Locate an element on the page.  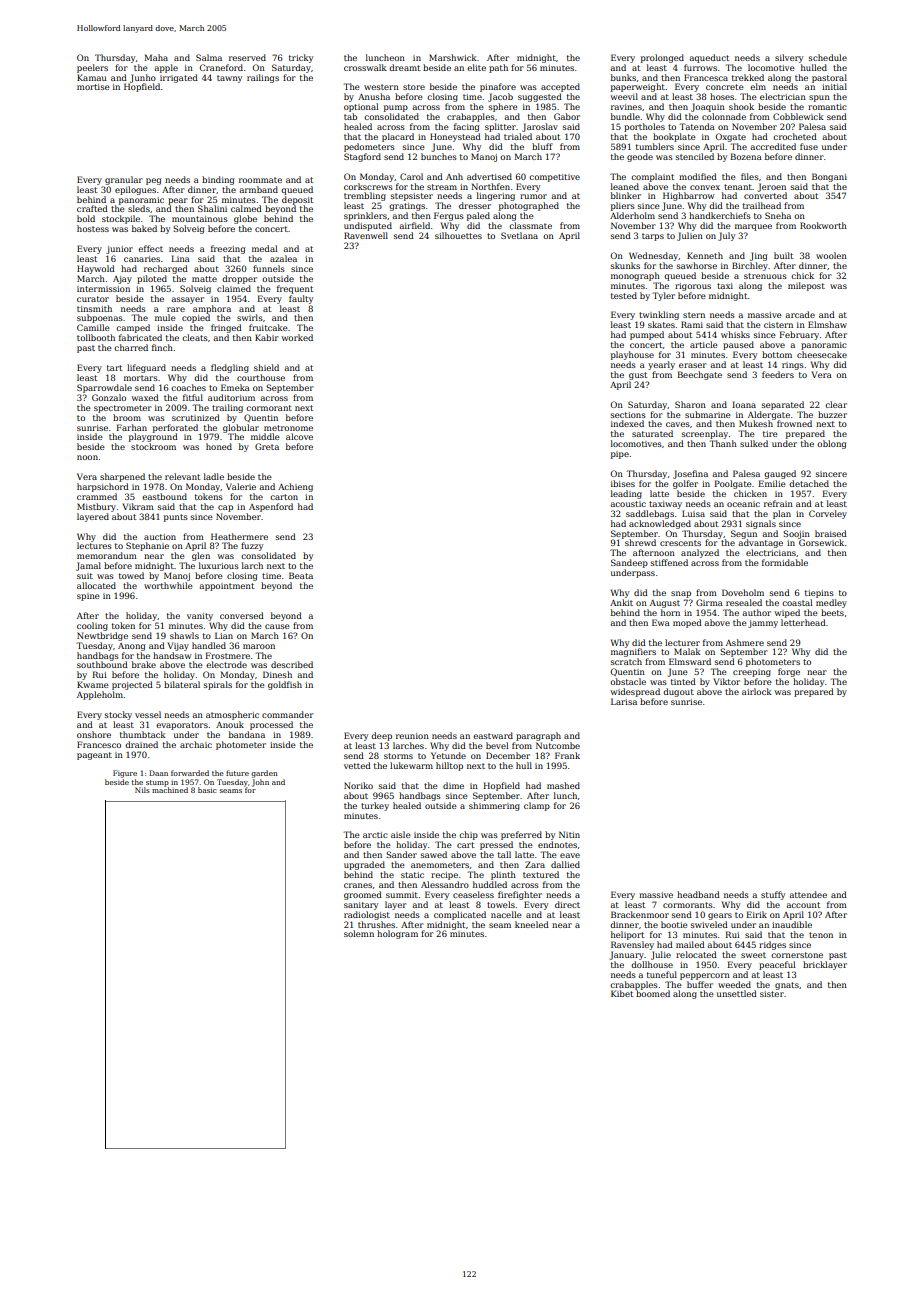
Emeka is located at coordinates (235, 387).
